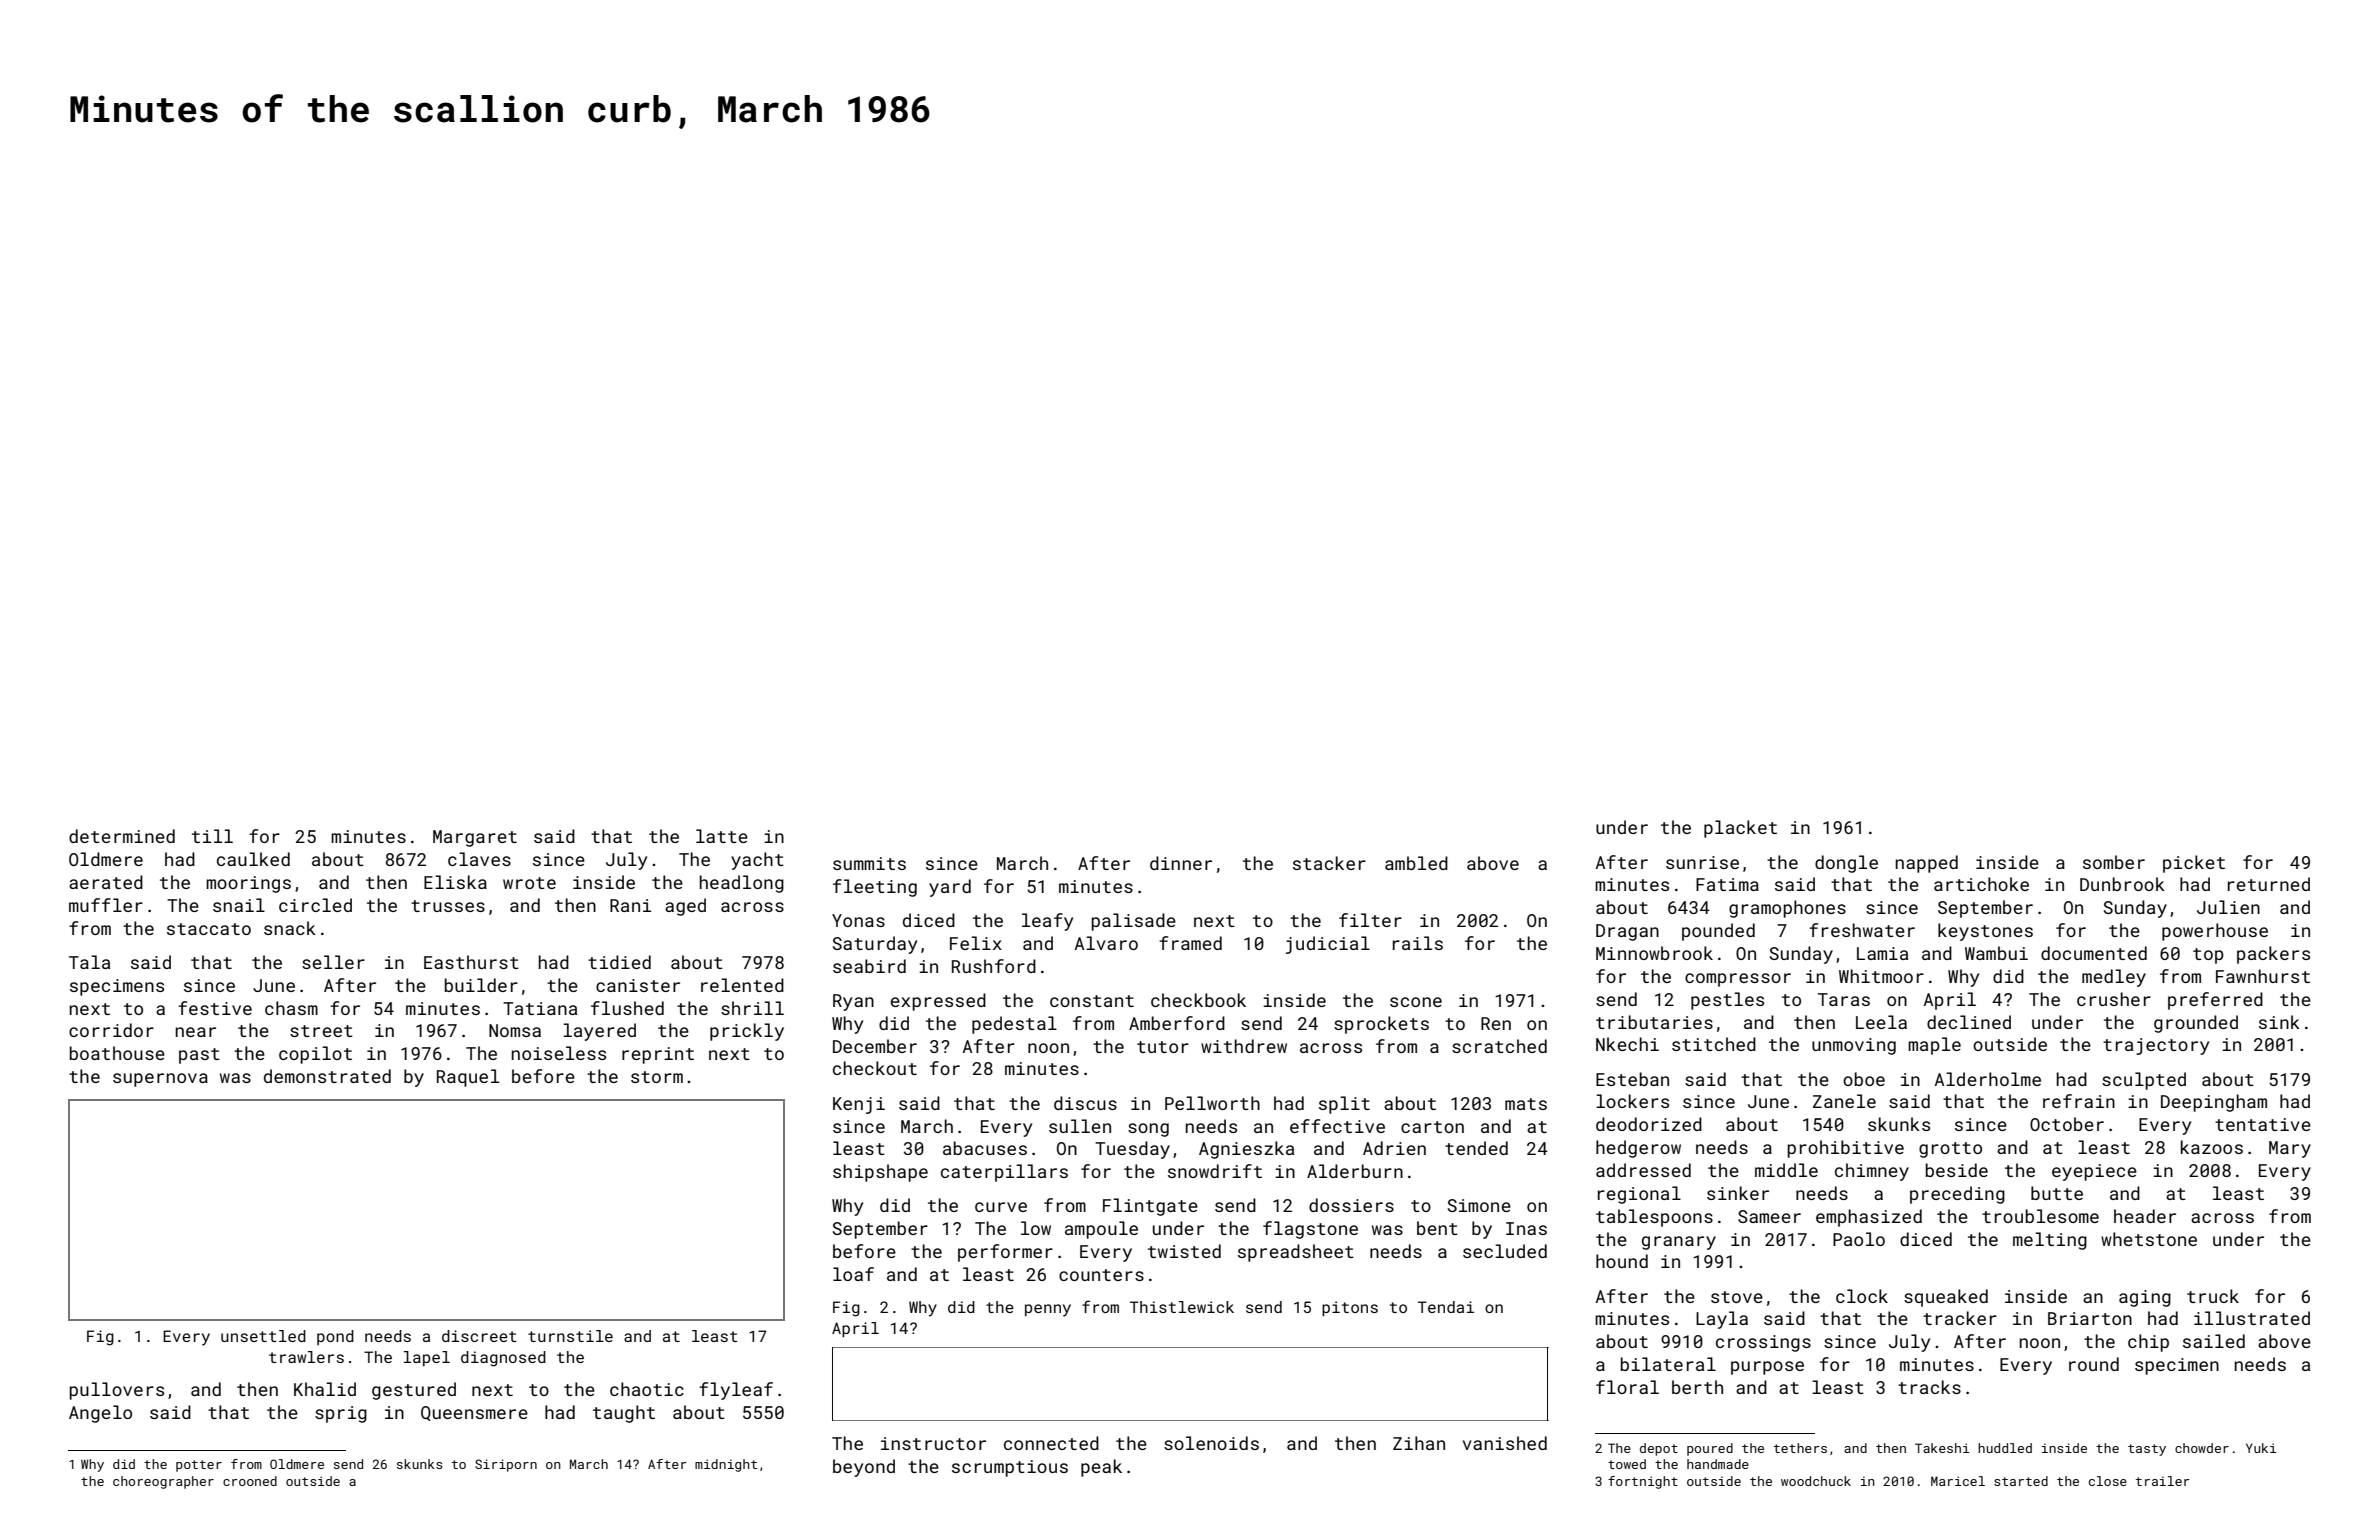 This document has width=2380, height=1540. What do you see at coordinates (475, 838) in the document?
I see `Margaret` at bounding box center [475, 838].
